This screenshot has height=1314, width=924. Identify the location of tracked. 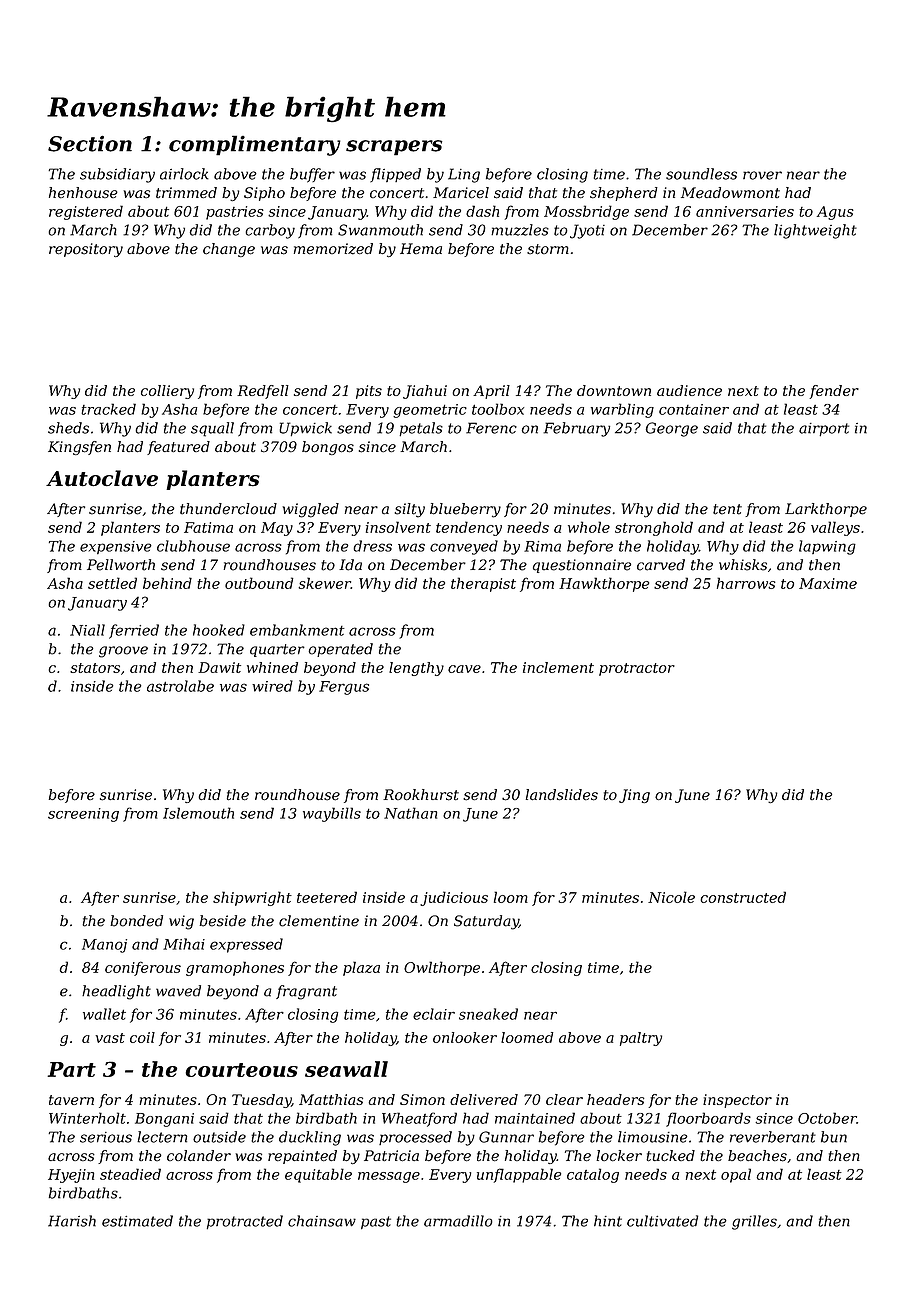
(108, 409).
